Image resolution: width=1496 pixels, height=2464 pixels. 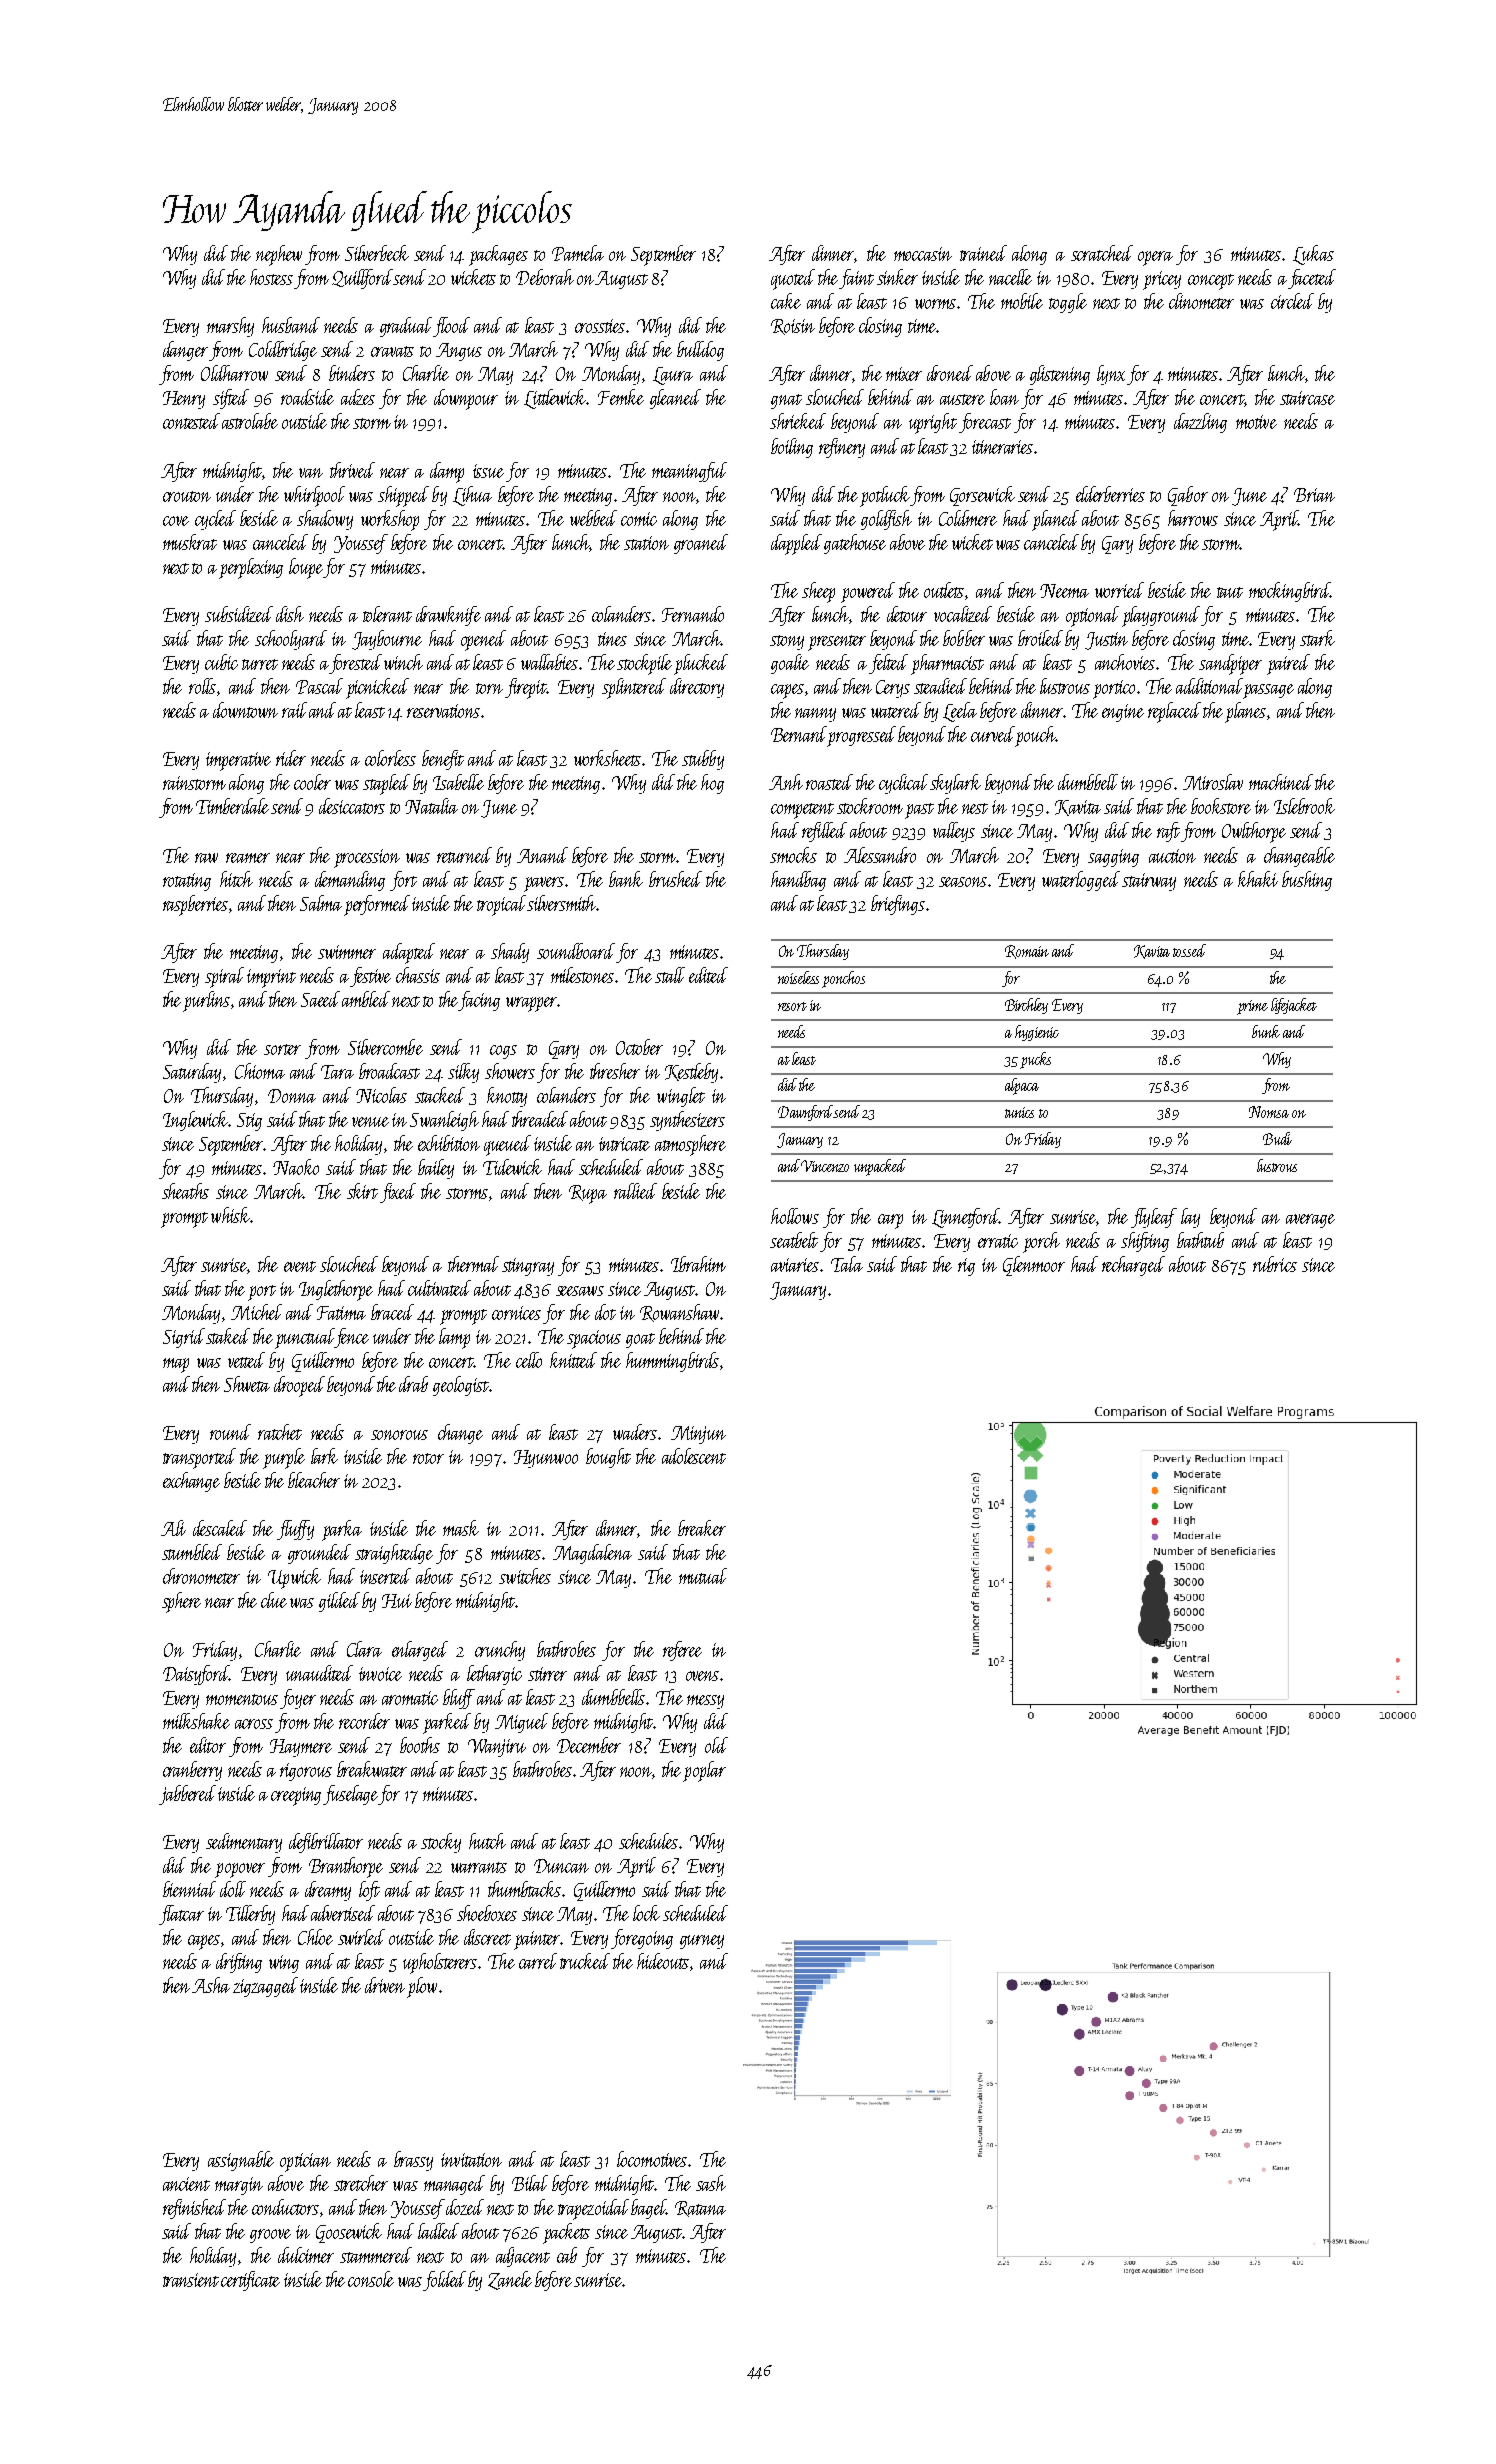 What do you see at coordinates (702, 1942) in the screenshot?
I see `gurney` at bounding box center [702, 1942].
